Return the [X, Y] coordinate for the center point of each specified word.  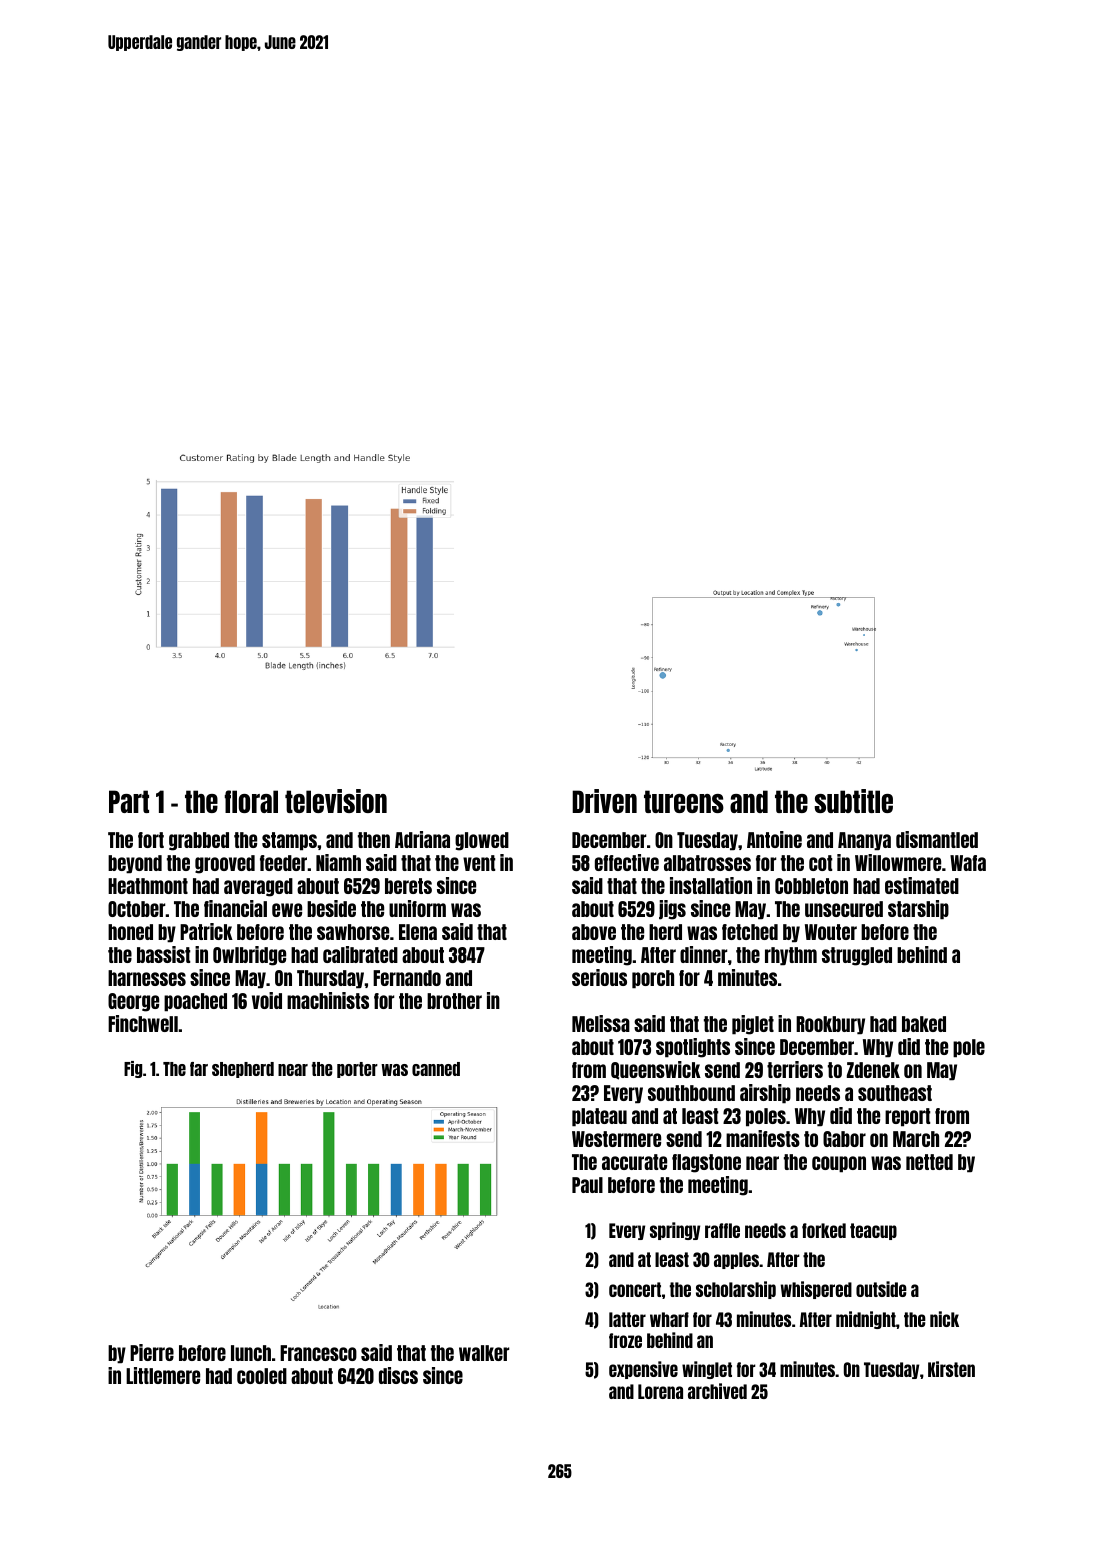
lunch [251, 1353]
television [336, 801]
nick [944, 1319]
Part [129, 801]
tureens [684, 801]
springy [675, 1231]
